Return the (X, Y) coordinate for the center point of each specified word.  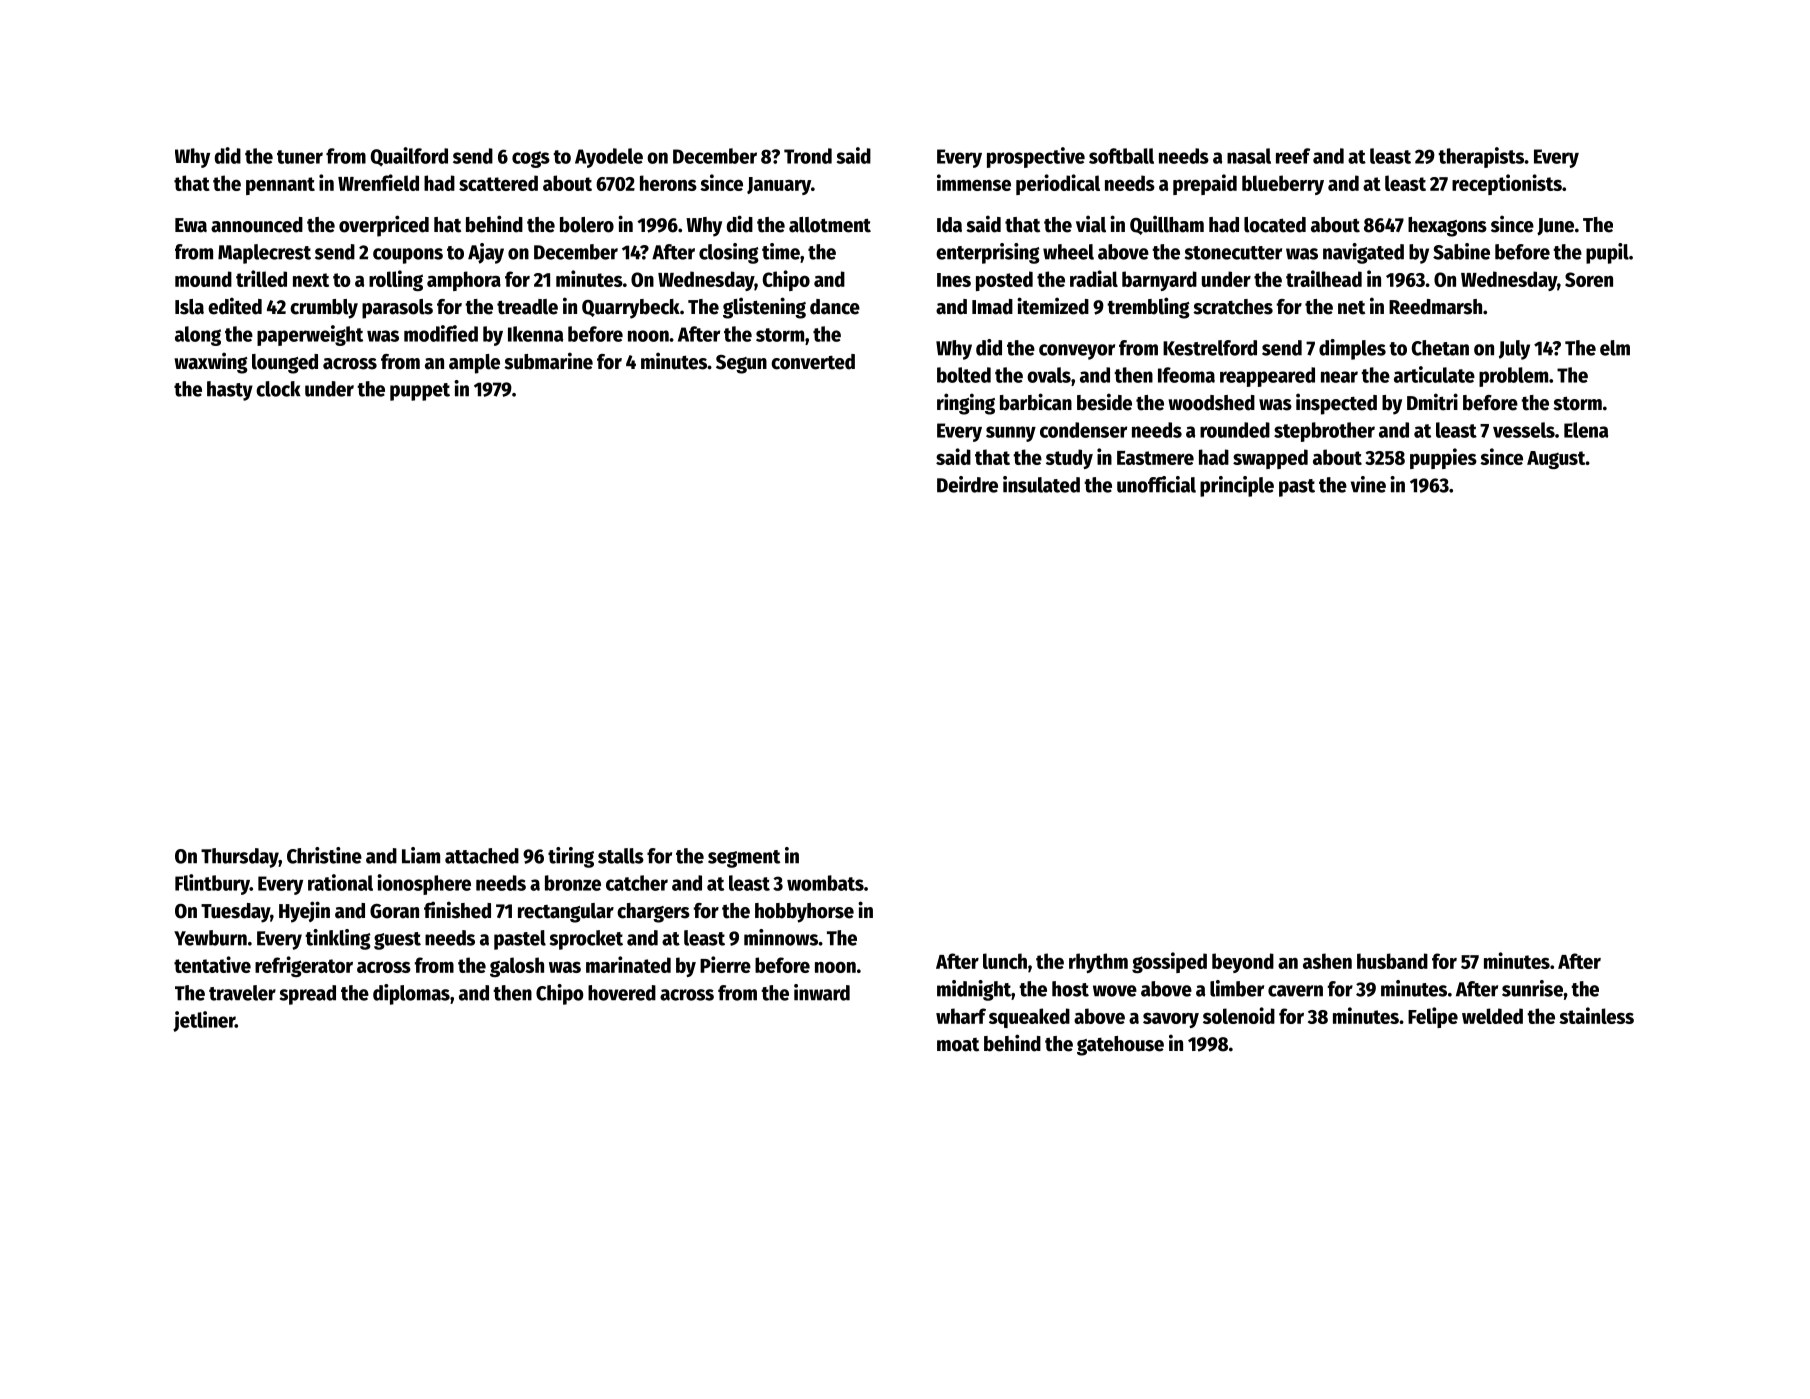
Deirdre (967, 484)
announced (257, 225)
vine (1368, 484)
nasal (1249, 156)
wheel (1068, 252)
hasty (230, 391)
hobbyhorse (804, 913)
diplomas (411, 994)
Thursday (240, 858)
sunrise (1532, 988)
